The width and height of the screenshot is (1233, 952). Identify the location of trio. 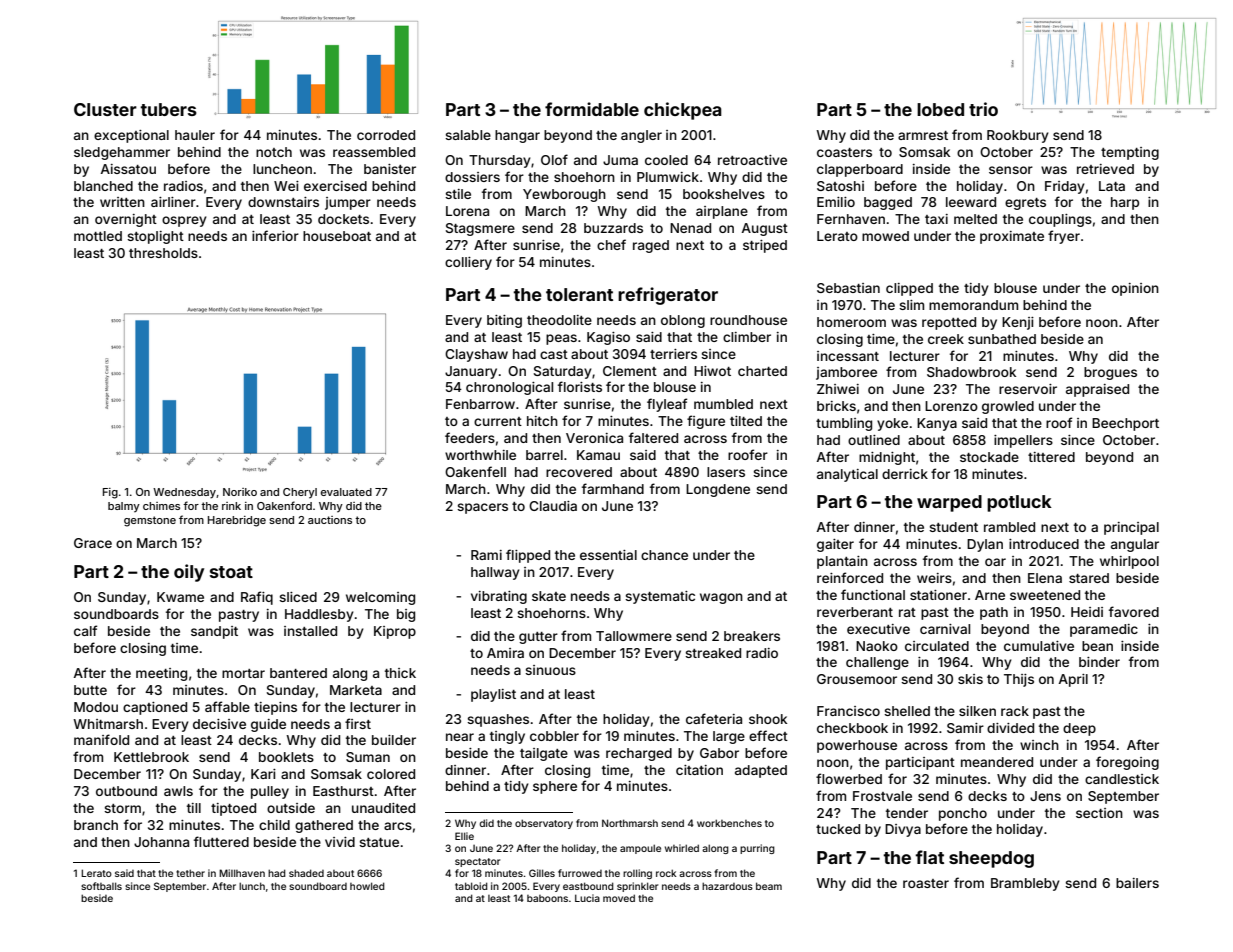
(983, 109).
